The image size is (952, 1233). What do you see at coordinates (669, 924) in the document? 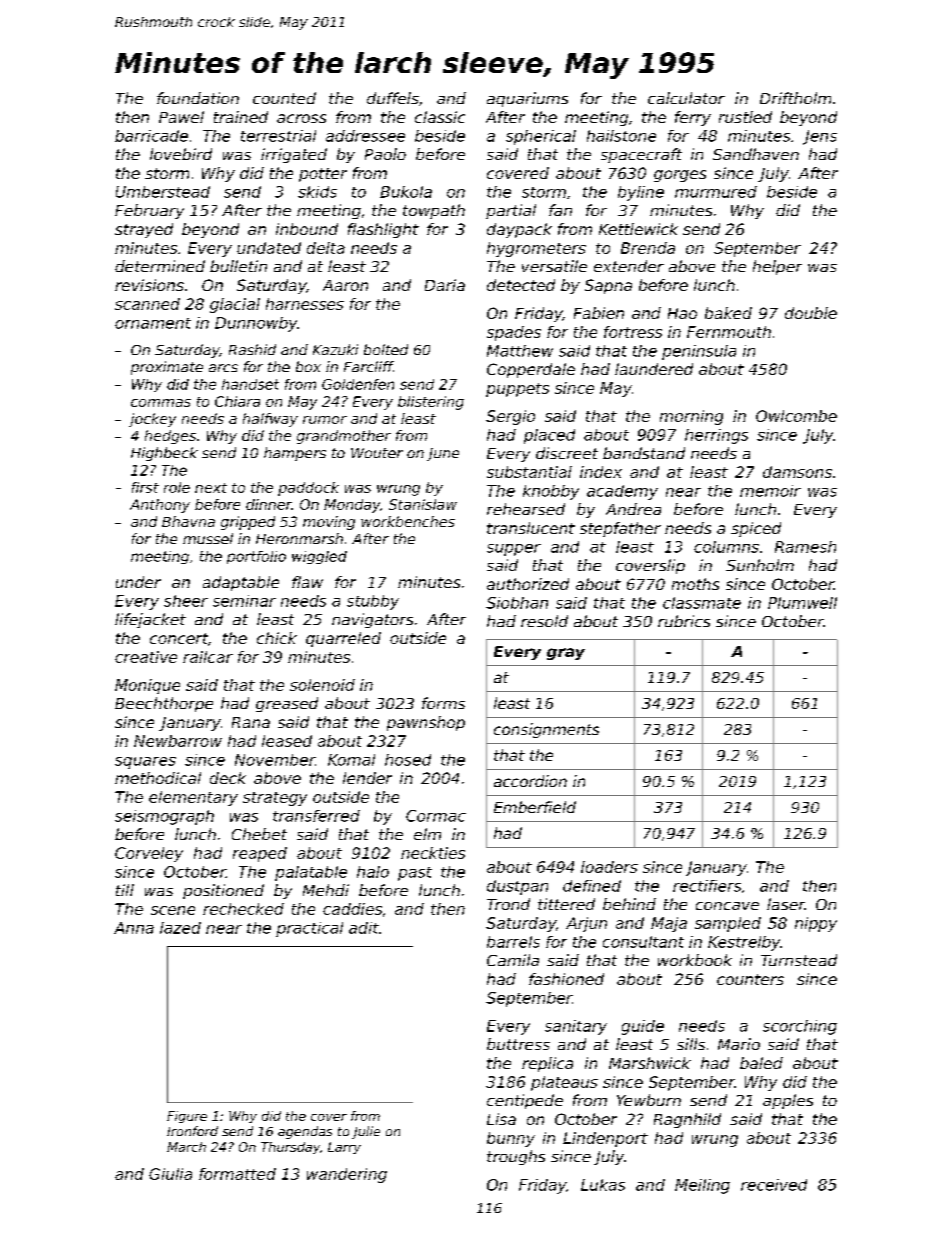
I see `Maja` at bounding box center [669, 924].
